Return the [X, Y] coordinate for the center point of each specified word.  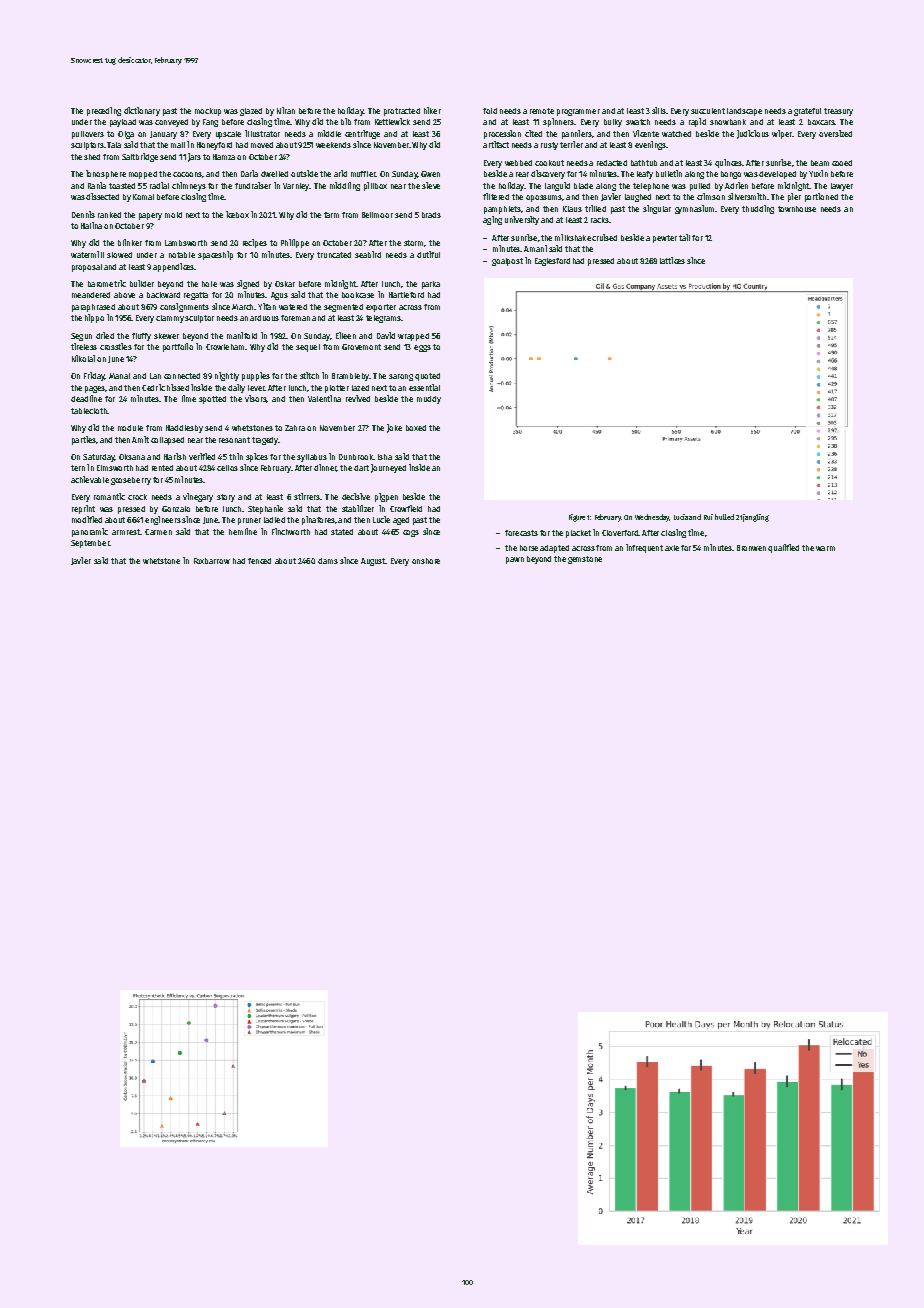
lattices [672, 260]
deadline [86, 398]
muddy [429, 400]
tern [78, 468]
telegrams [383, 319]
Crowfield [406, 508]
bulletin [669, 173]
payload [123, 123]
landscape [744, 112]
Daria [249, 173]
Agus [279, 296]
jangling [756, 518]
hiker [432, 110]
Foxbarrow [212, 561]
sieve [431, 185]
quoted [427, 377]
